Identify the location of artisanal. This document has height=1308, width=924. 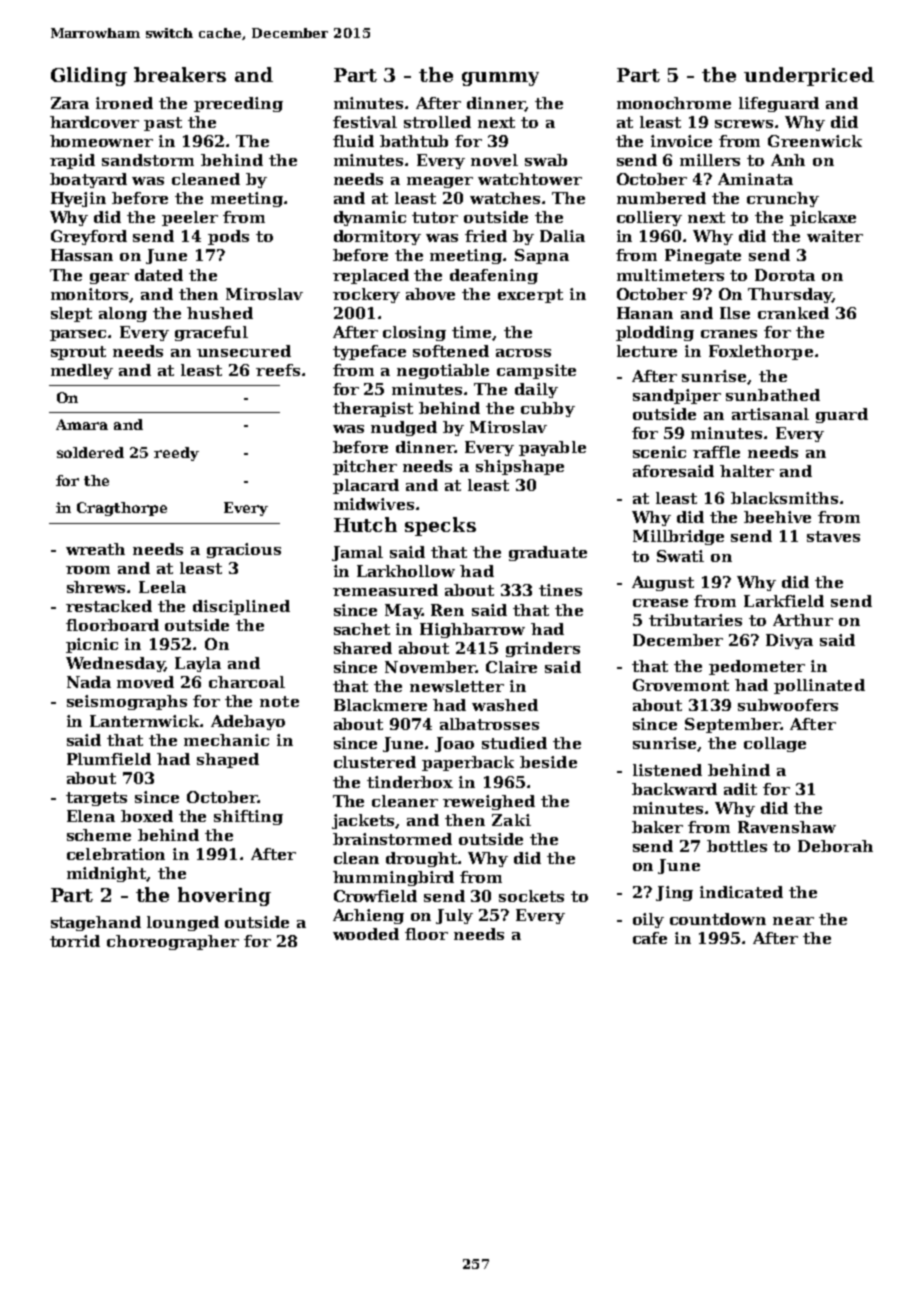
(770, 414).
